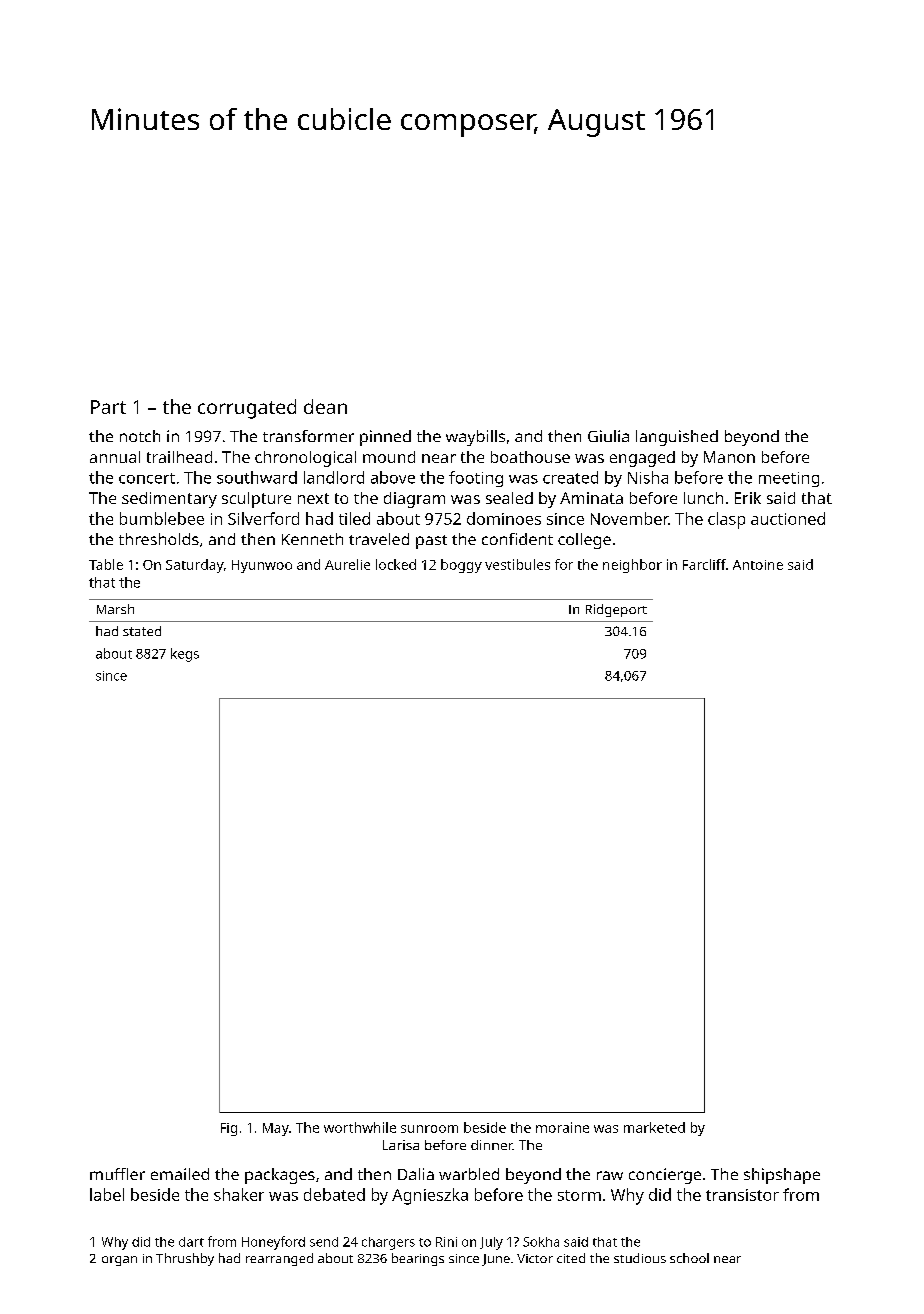  Describe the element at coordinates (117, 1174) in the document. I see `muffler` at that location.
